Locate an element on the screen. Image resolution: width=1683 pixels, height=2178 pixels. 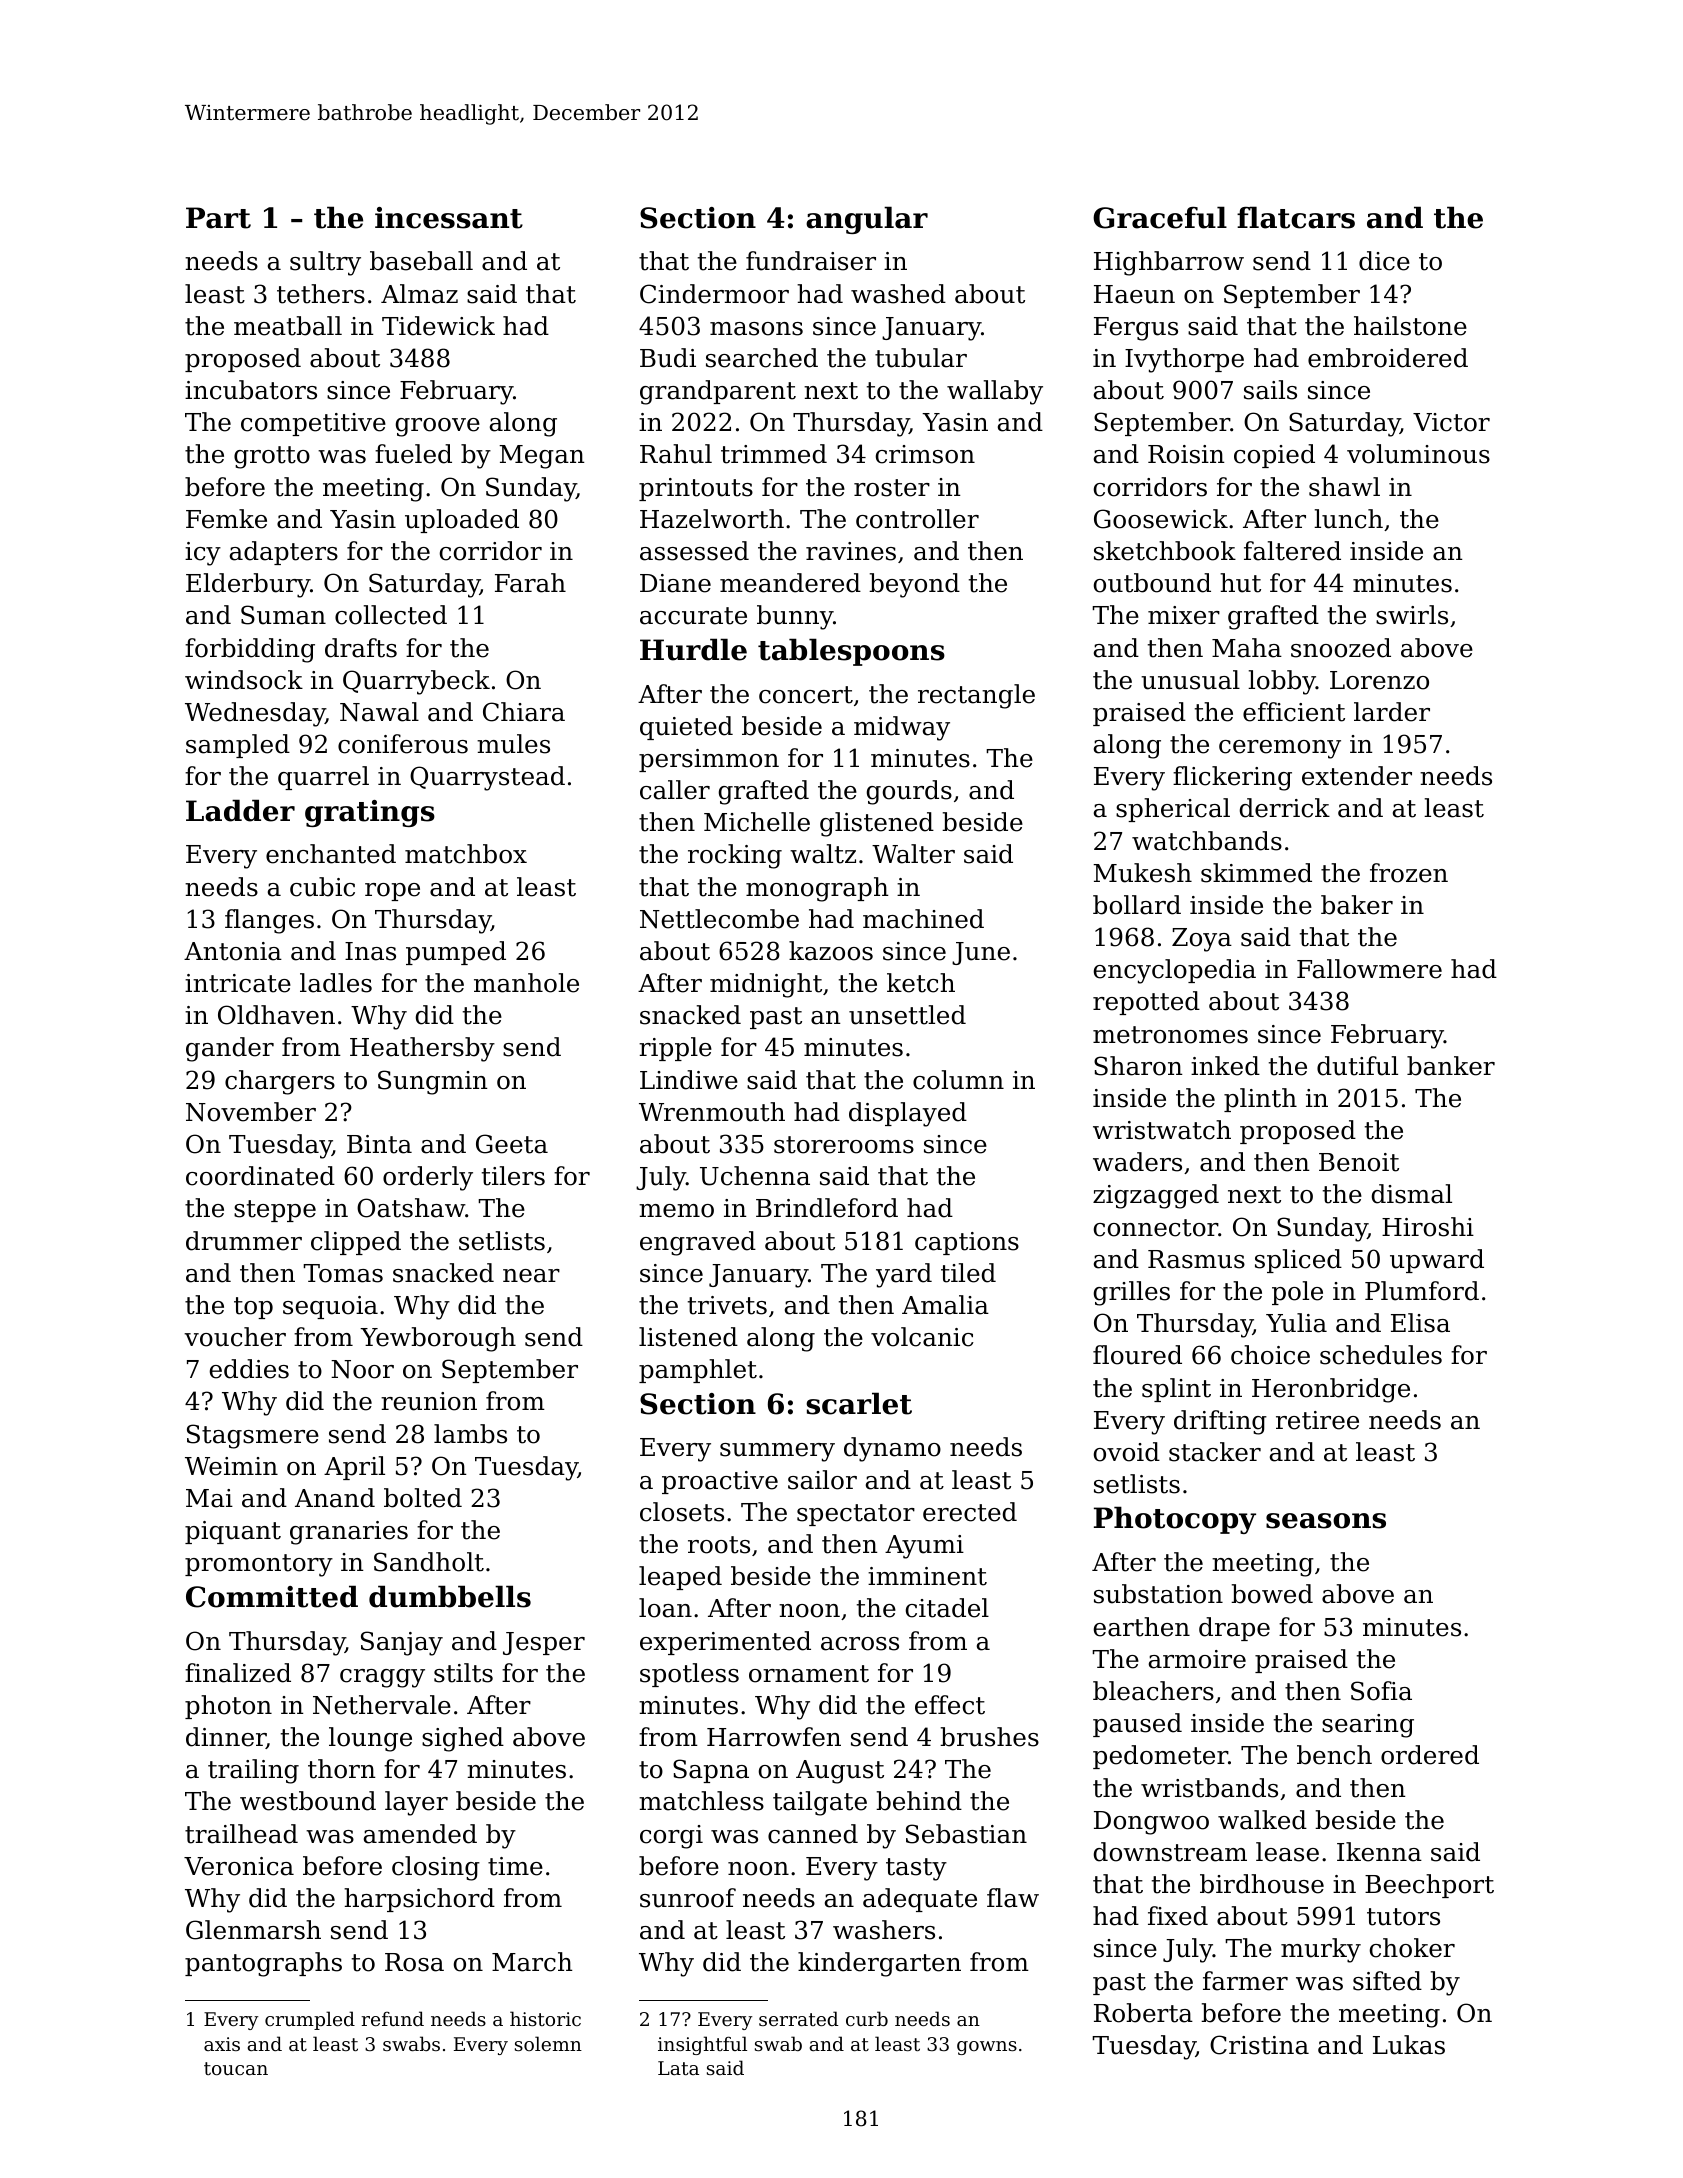
Hiroshi is located at coordinates (1428, 1227).
